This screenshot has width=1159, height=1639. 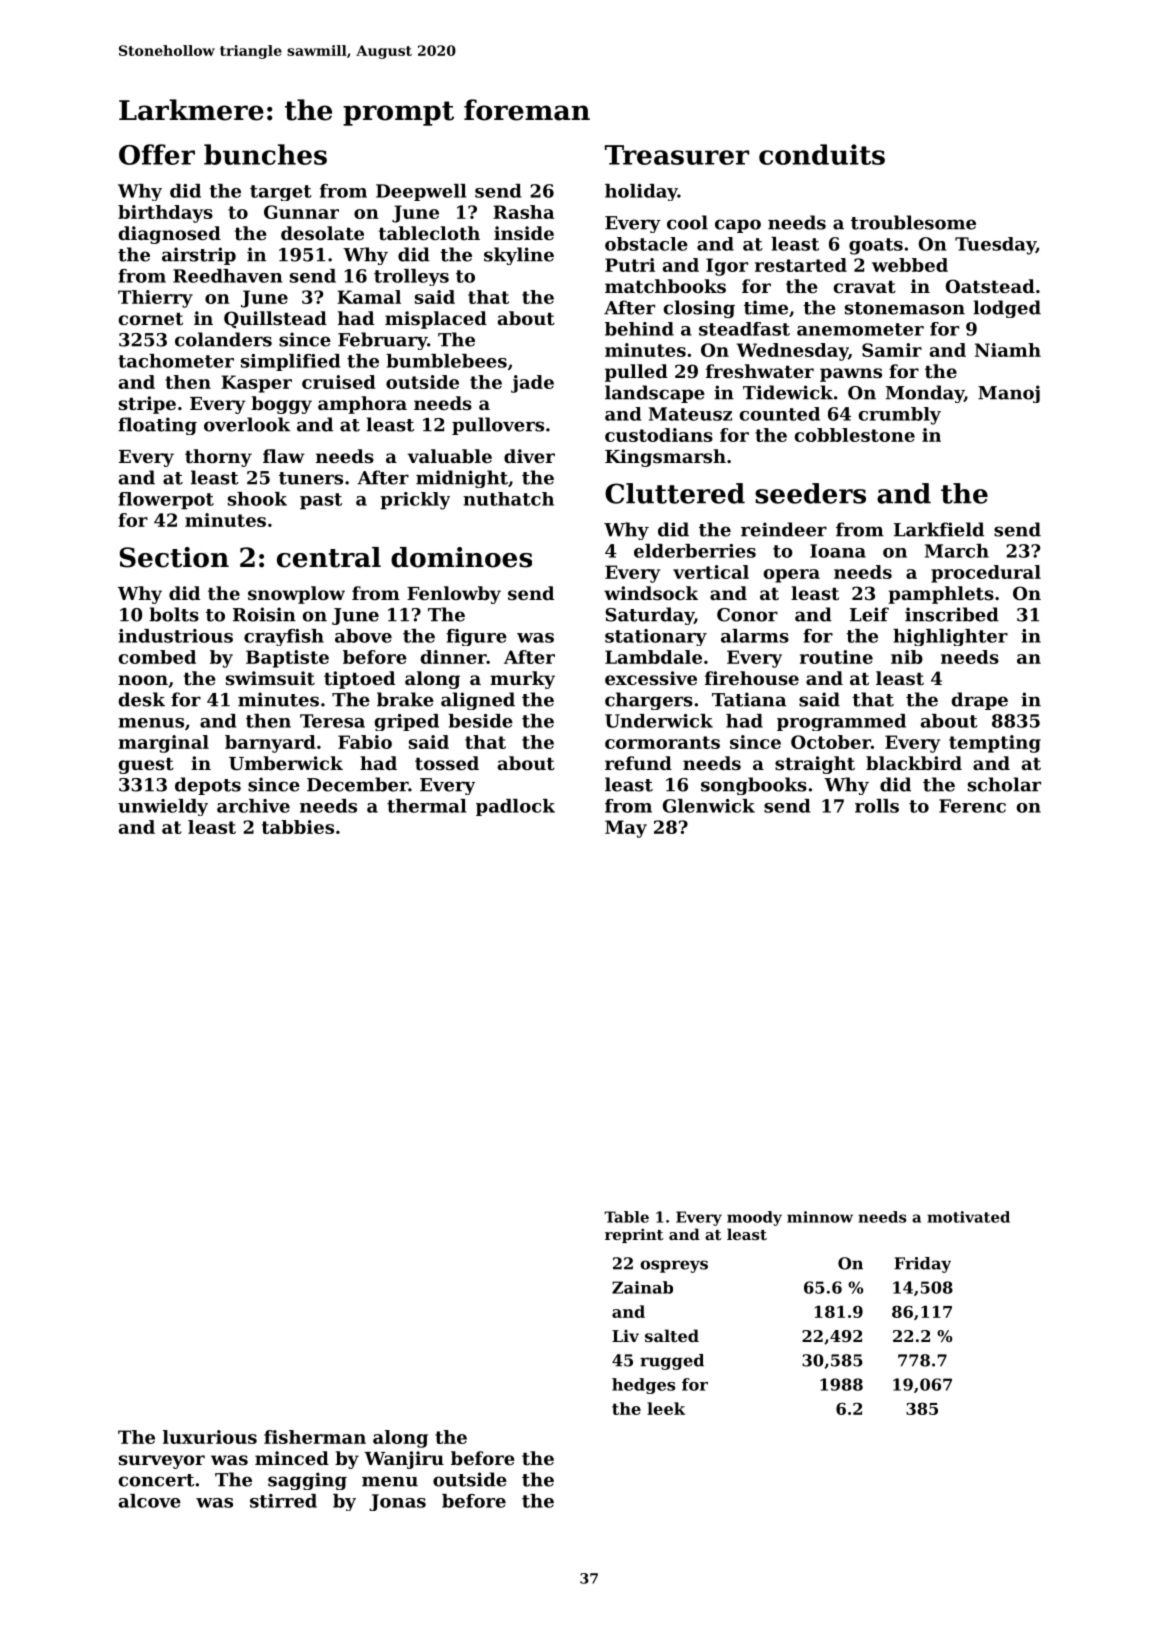 What do you see at coordinates (677, 155) in the screenshot?
I see `Treasurer` at bounding box center [677, 155].
